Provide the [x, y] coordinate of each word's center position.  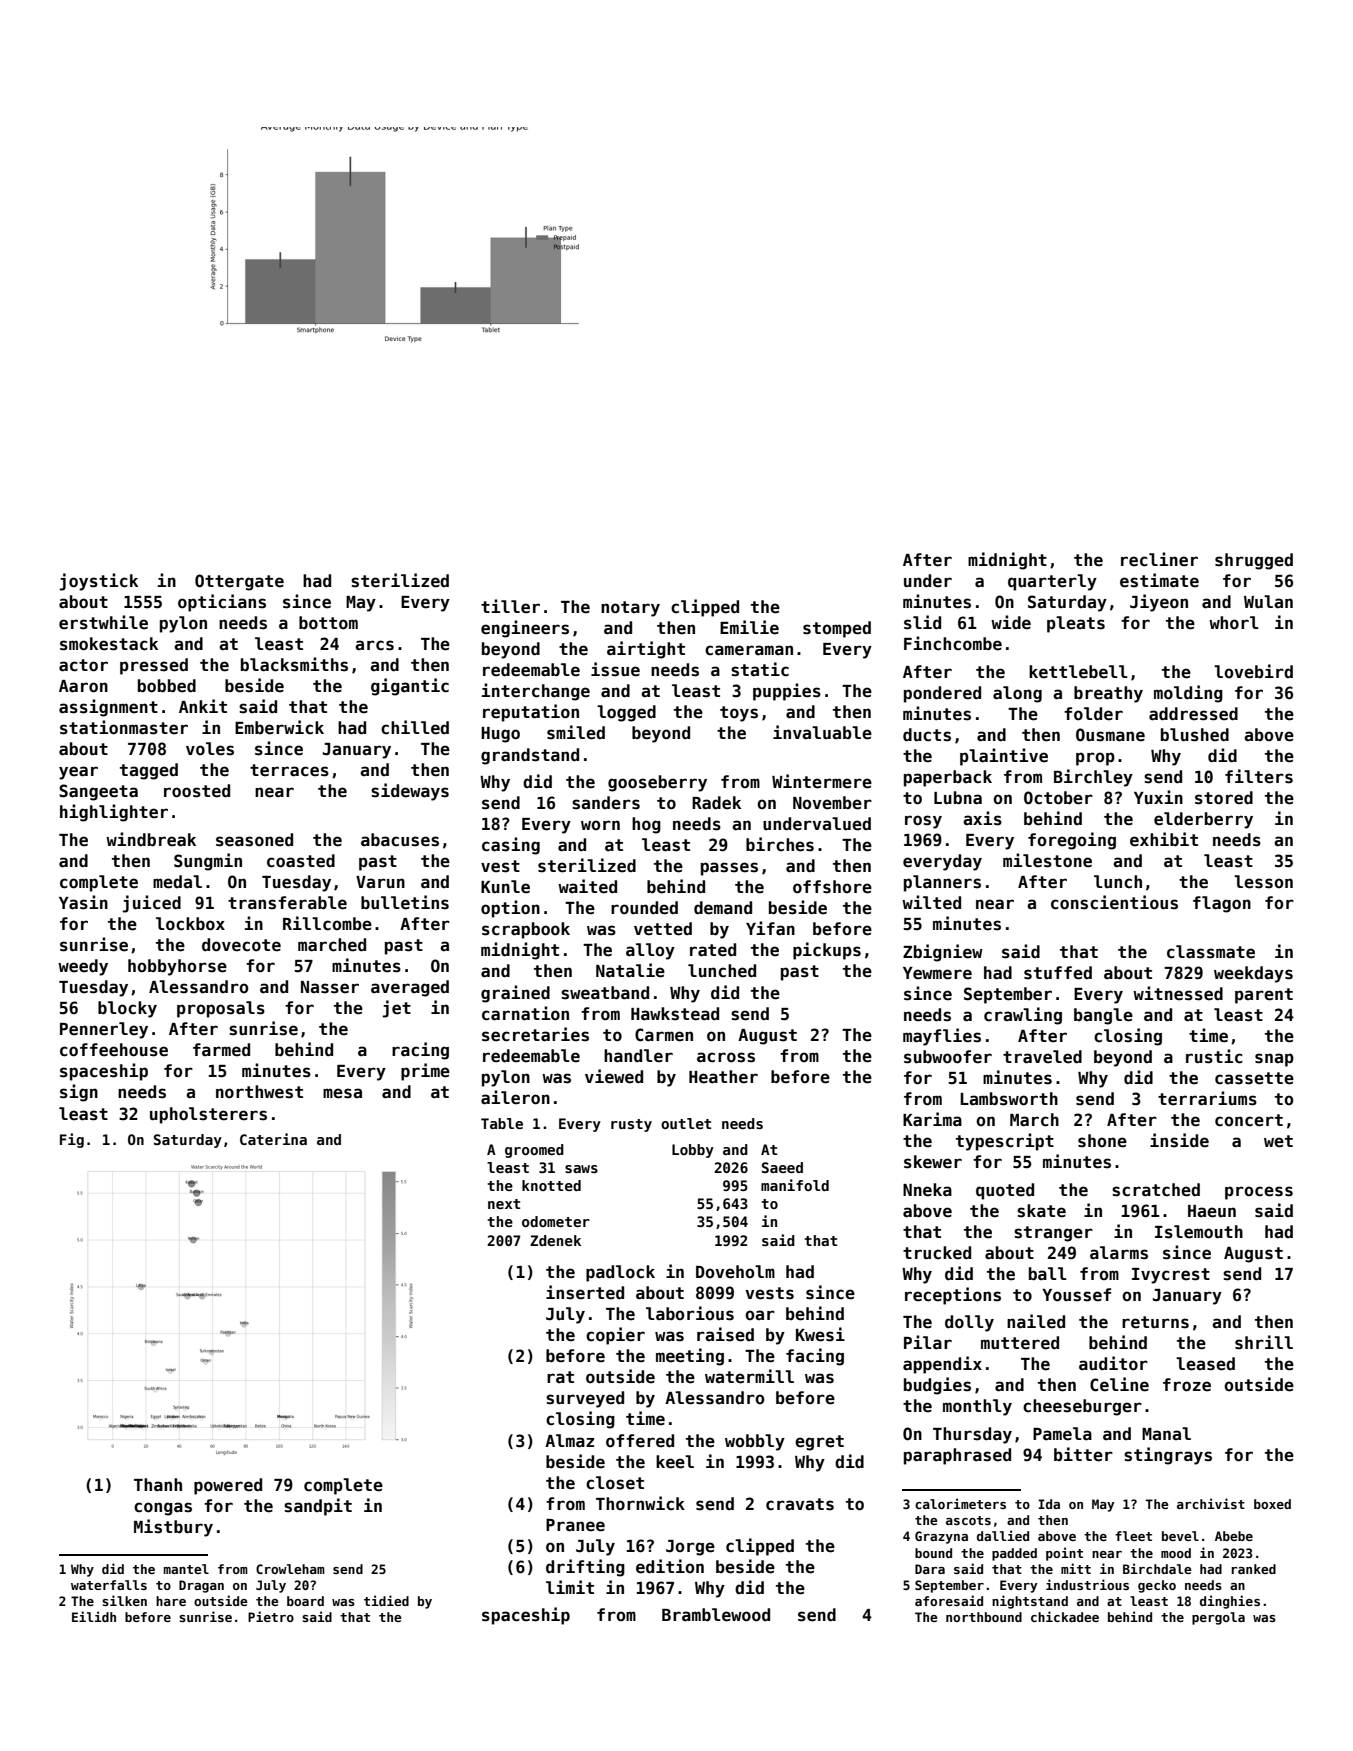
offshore [832, 887]
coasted [301, 861]
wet [1278, 1141]
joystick [98, 582]
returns [1155, 1322]
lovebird [1253, 671]
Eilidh [94, 1616]
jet [396, 1009]
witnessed [1178, 993]
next [504, 1204]
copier [615, 1336]
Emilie [749, 627]
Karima [932, 1119]
